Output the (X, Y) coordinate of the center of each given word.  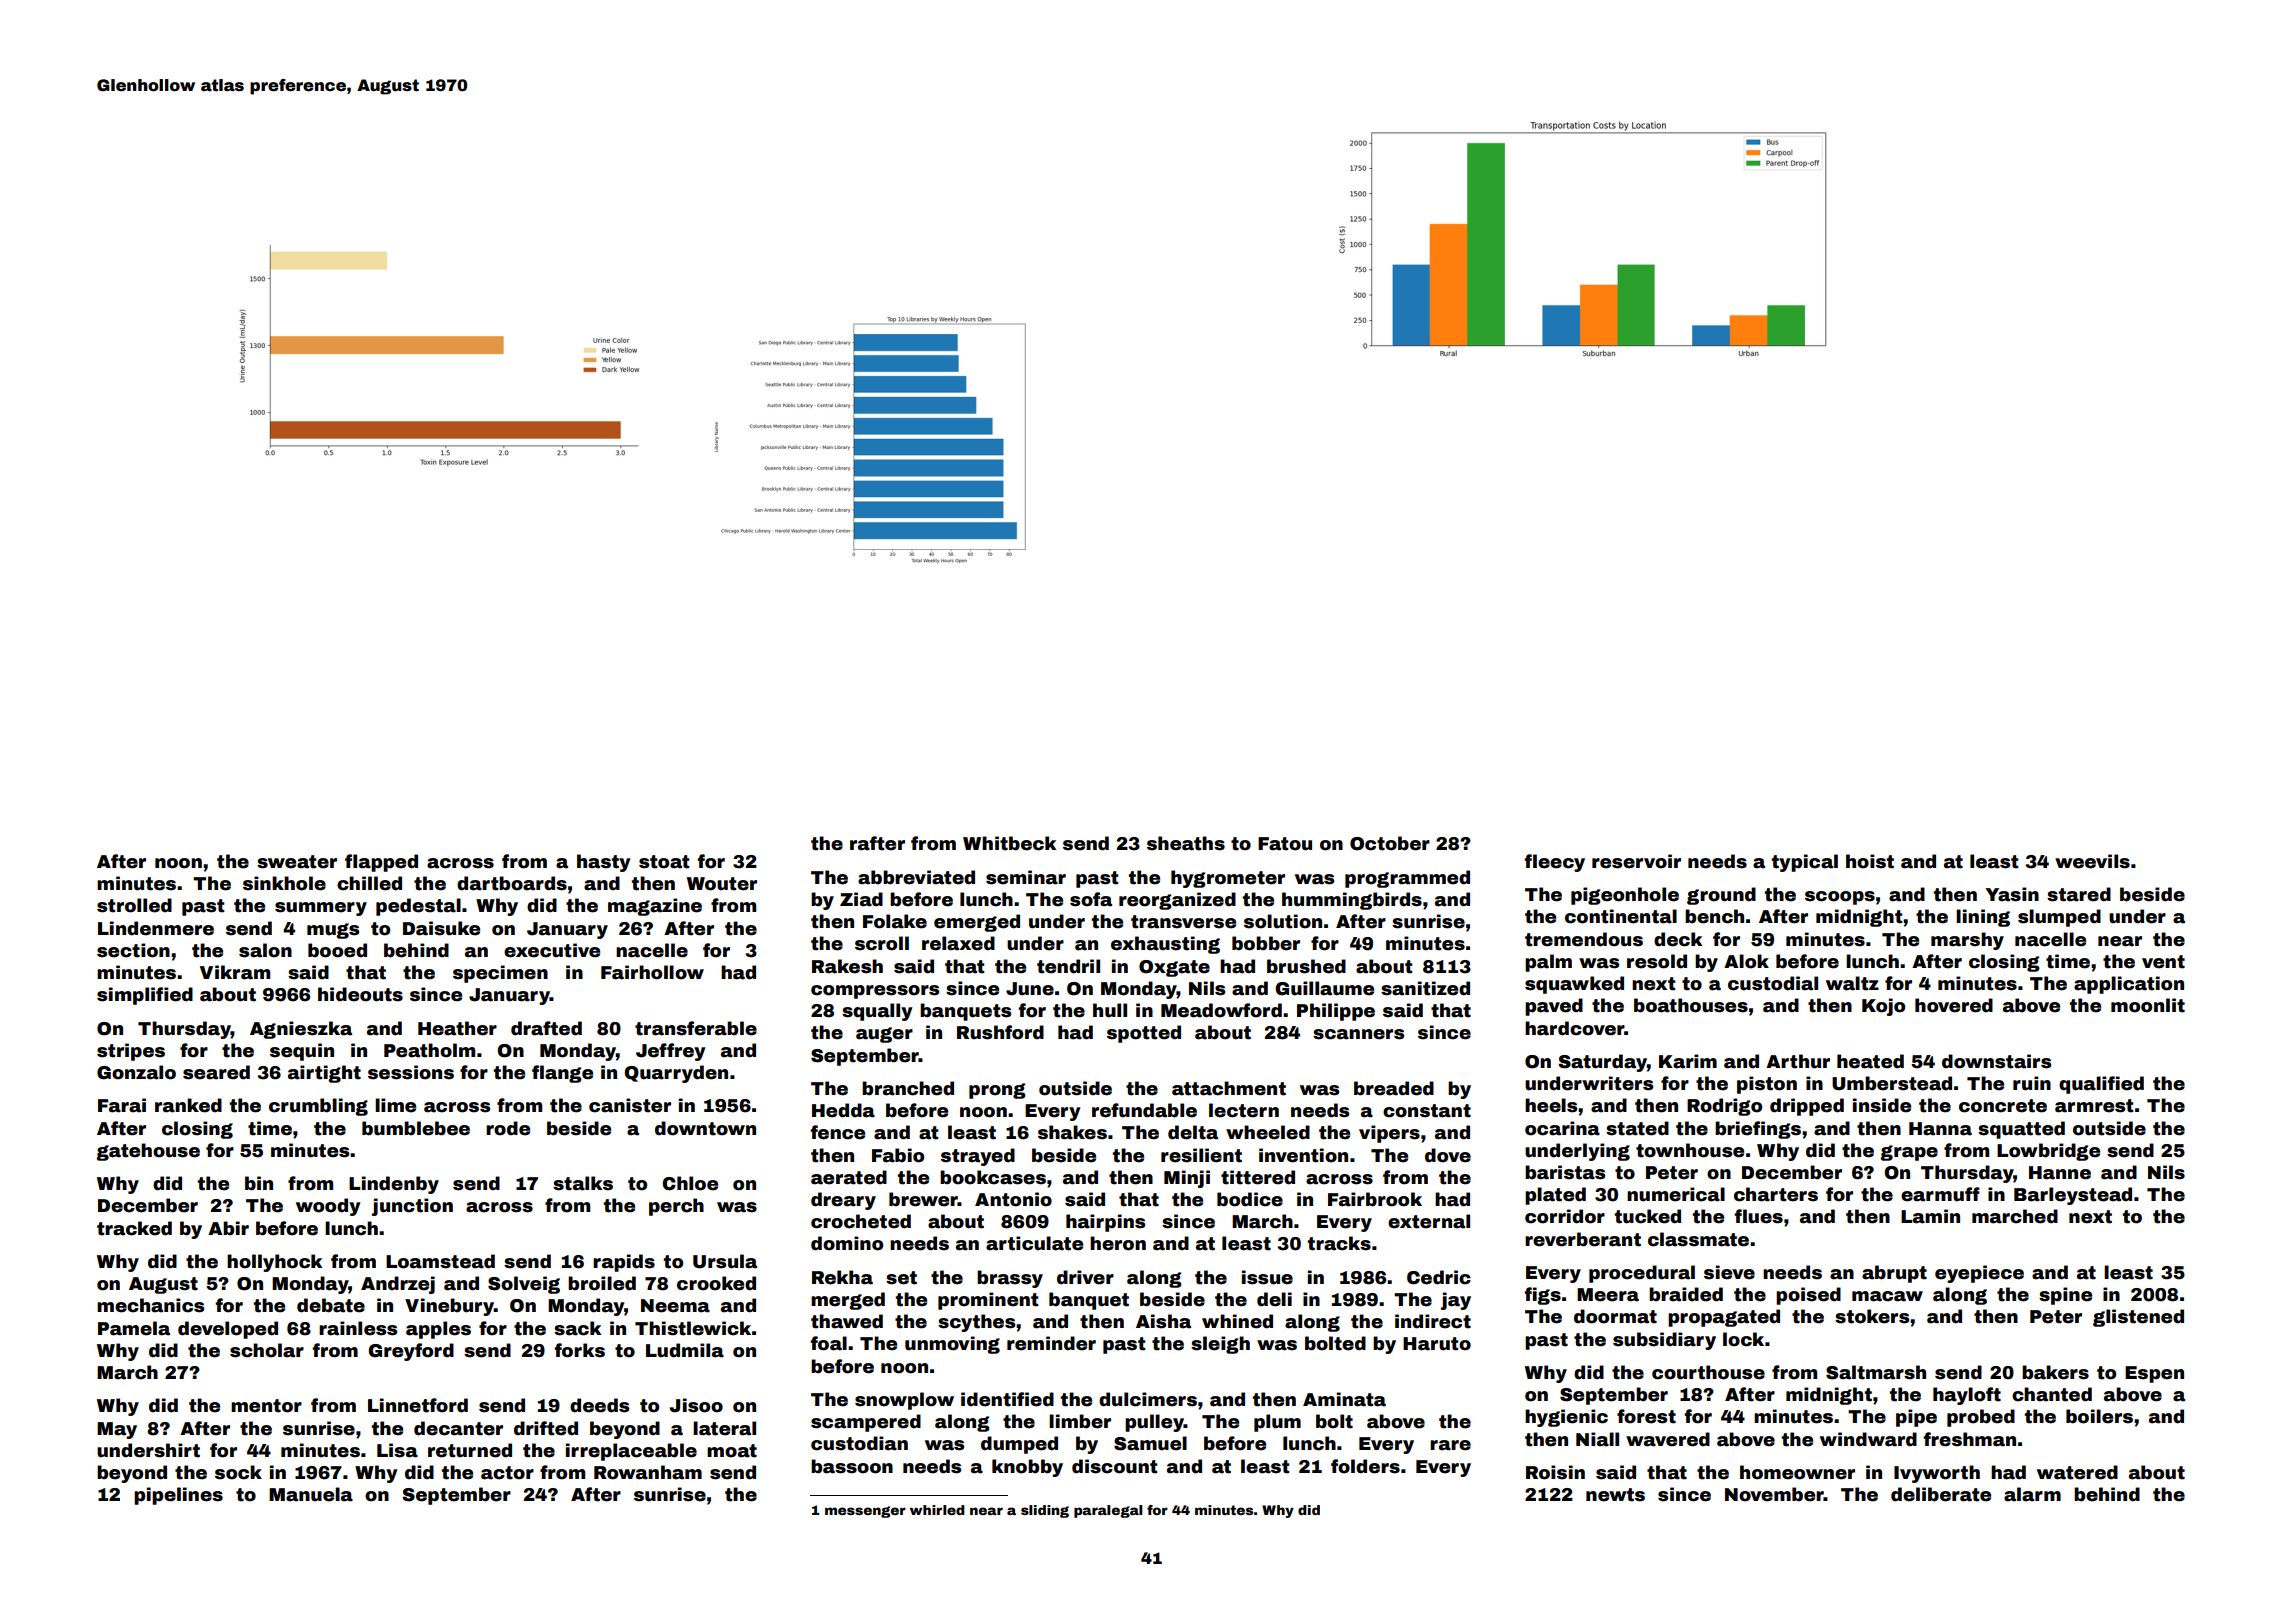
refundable (1144, 1110)
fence (837, 1132)
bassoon (852, 1466)
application (2129, 985)
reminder (1051, 1343)
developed (228, 1330)
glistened (2138, 1318)
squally (877, 1012)
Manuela (311, 1494)
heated (1870, 1061)
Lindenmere (156, 928)
